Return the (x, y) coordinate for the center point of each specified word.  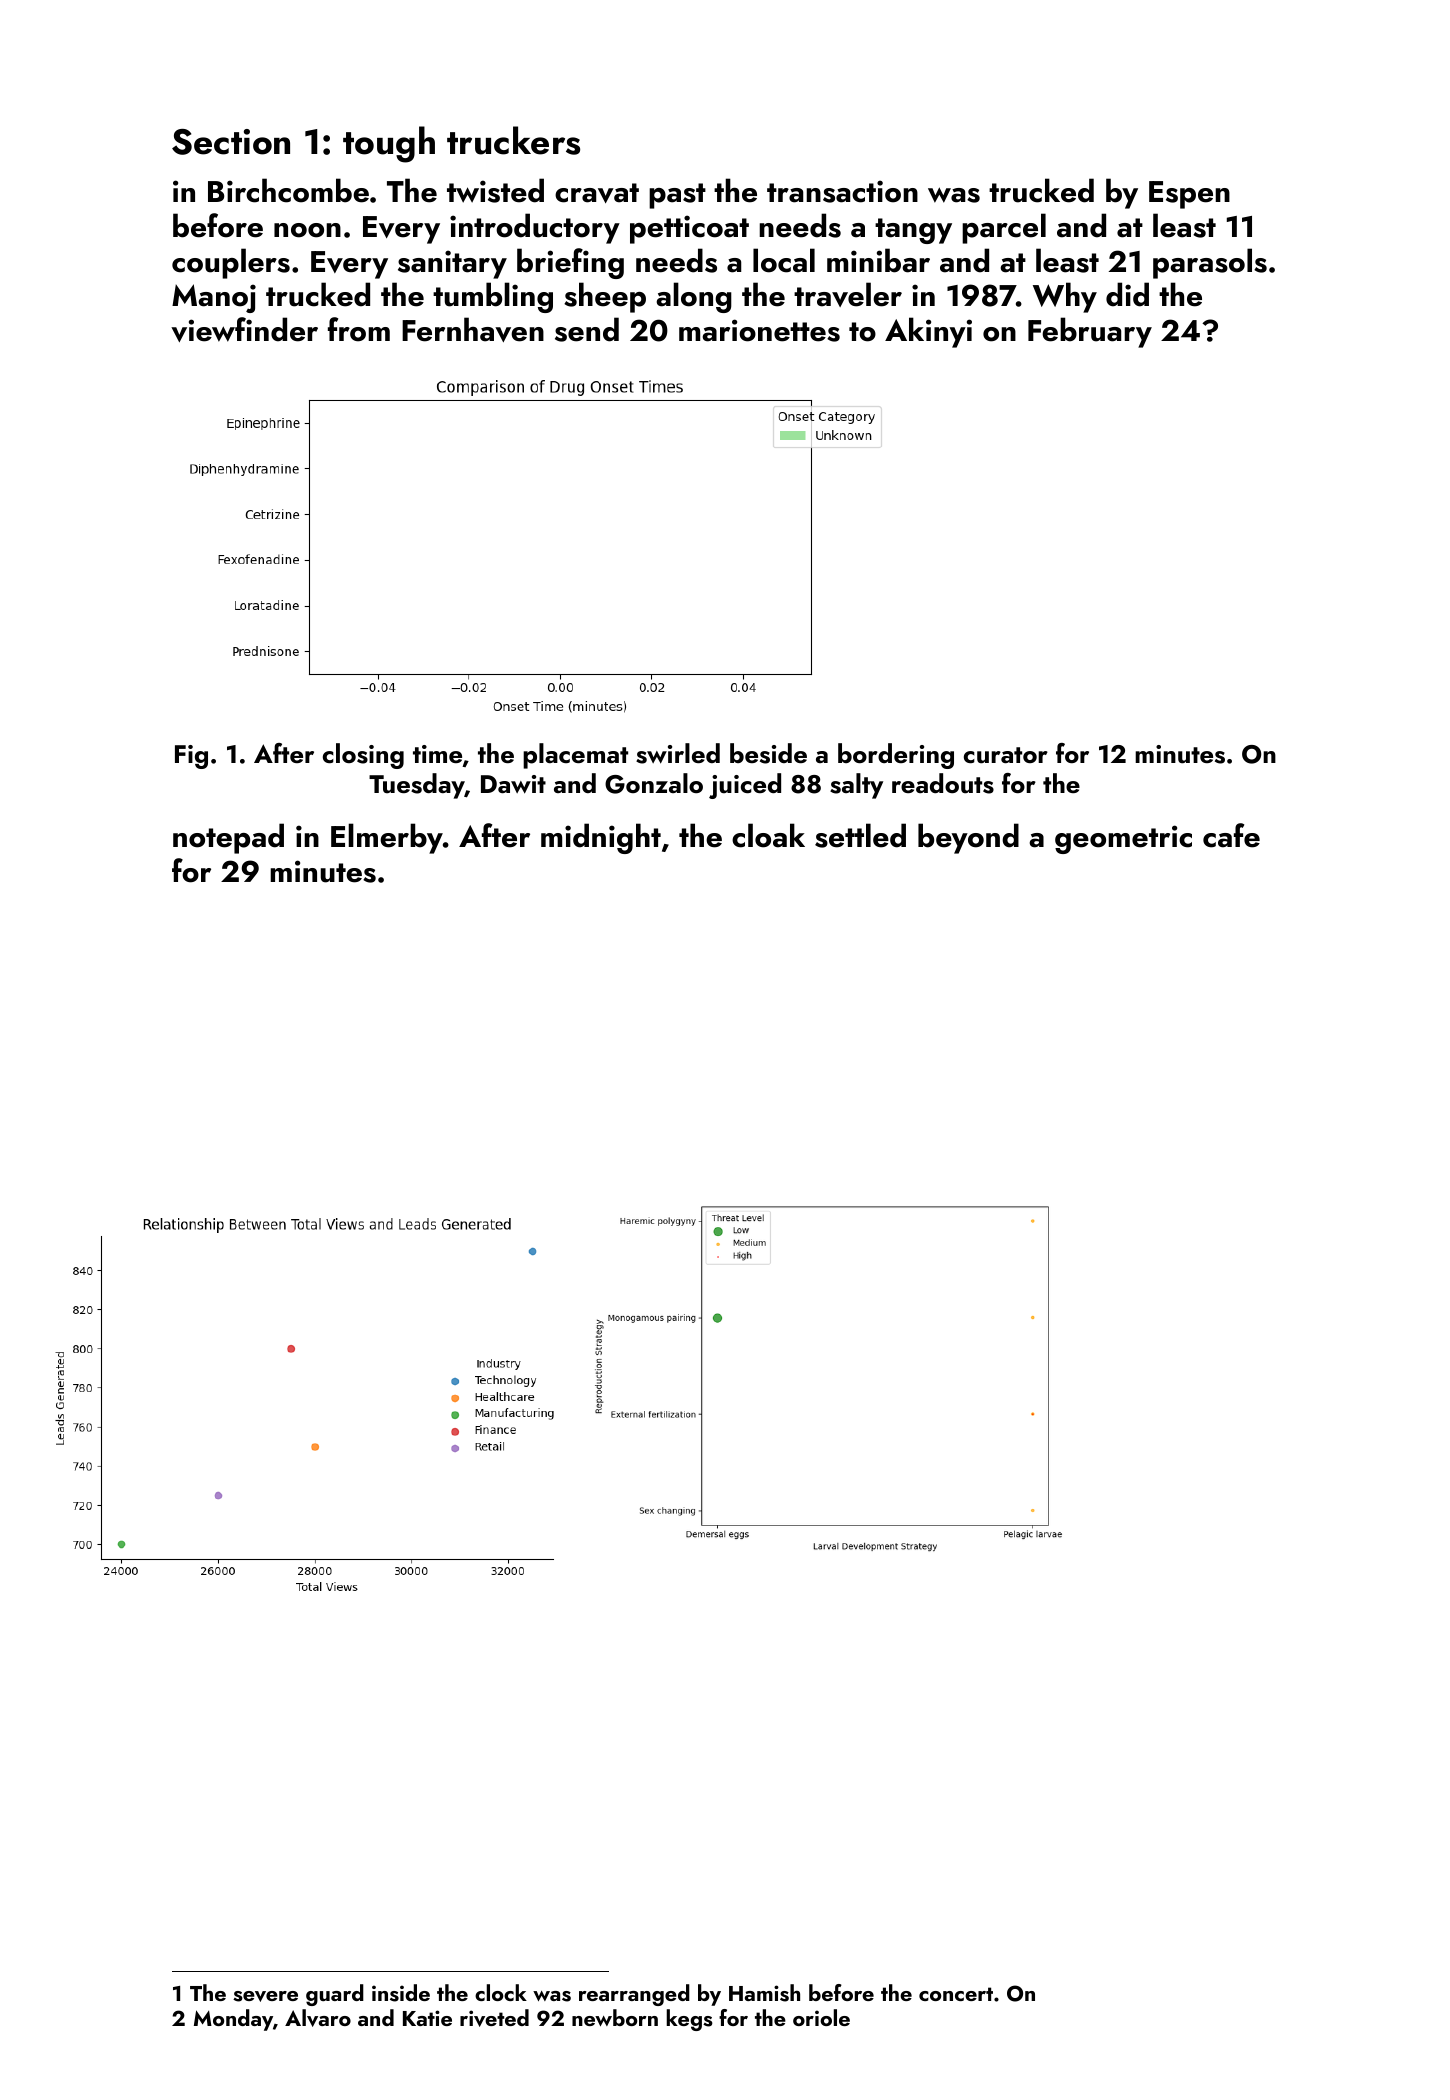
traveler (848, 294)
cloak (768, 835)
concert (956, 1994)
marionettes (759, 330)
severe (265, 1996)
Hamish (764, 1993)
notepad (228, 838)
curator (1006, 755)
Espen (1189, 195)
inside (401, 1993)
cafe (1231, 835)
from (359, 329)
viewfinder (244, 329)
